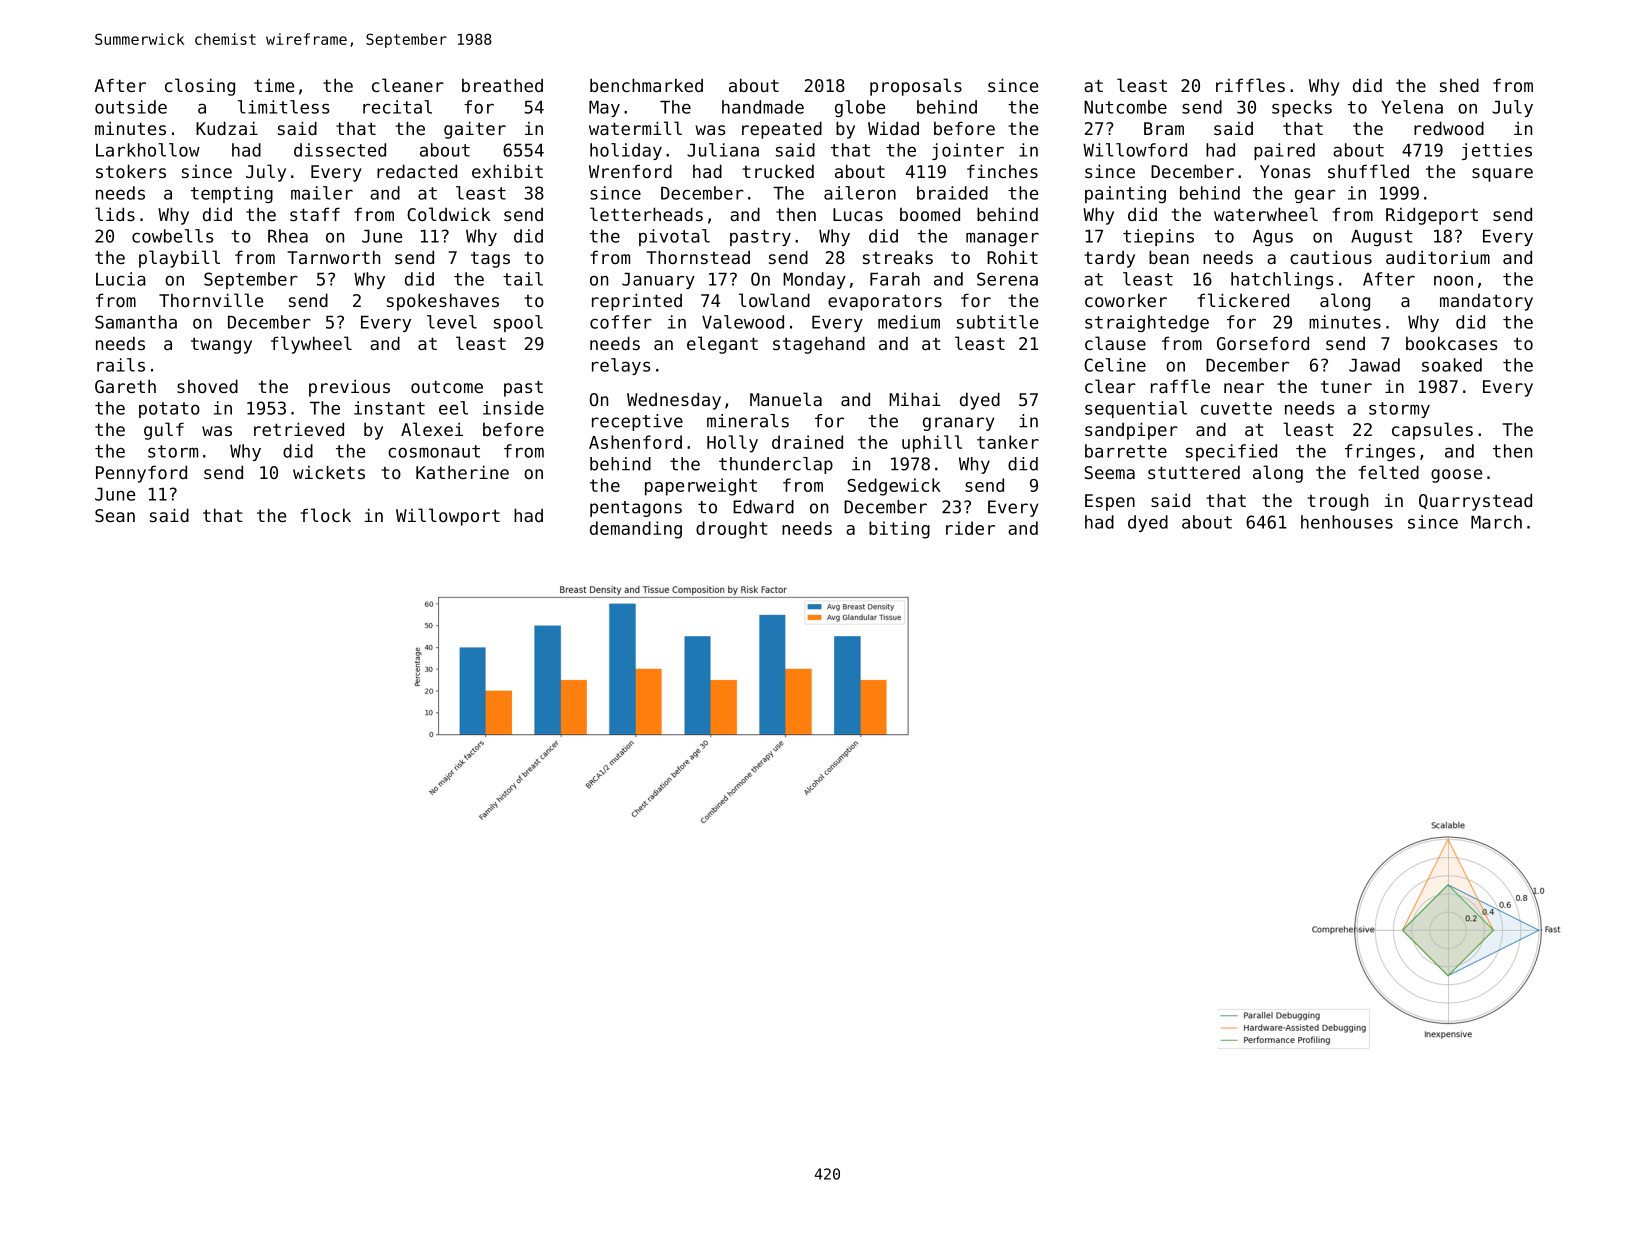  I want to click on Alexei, so click(432, 429).
